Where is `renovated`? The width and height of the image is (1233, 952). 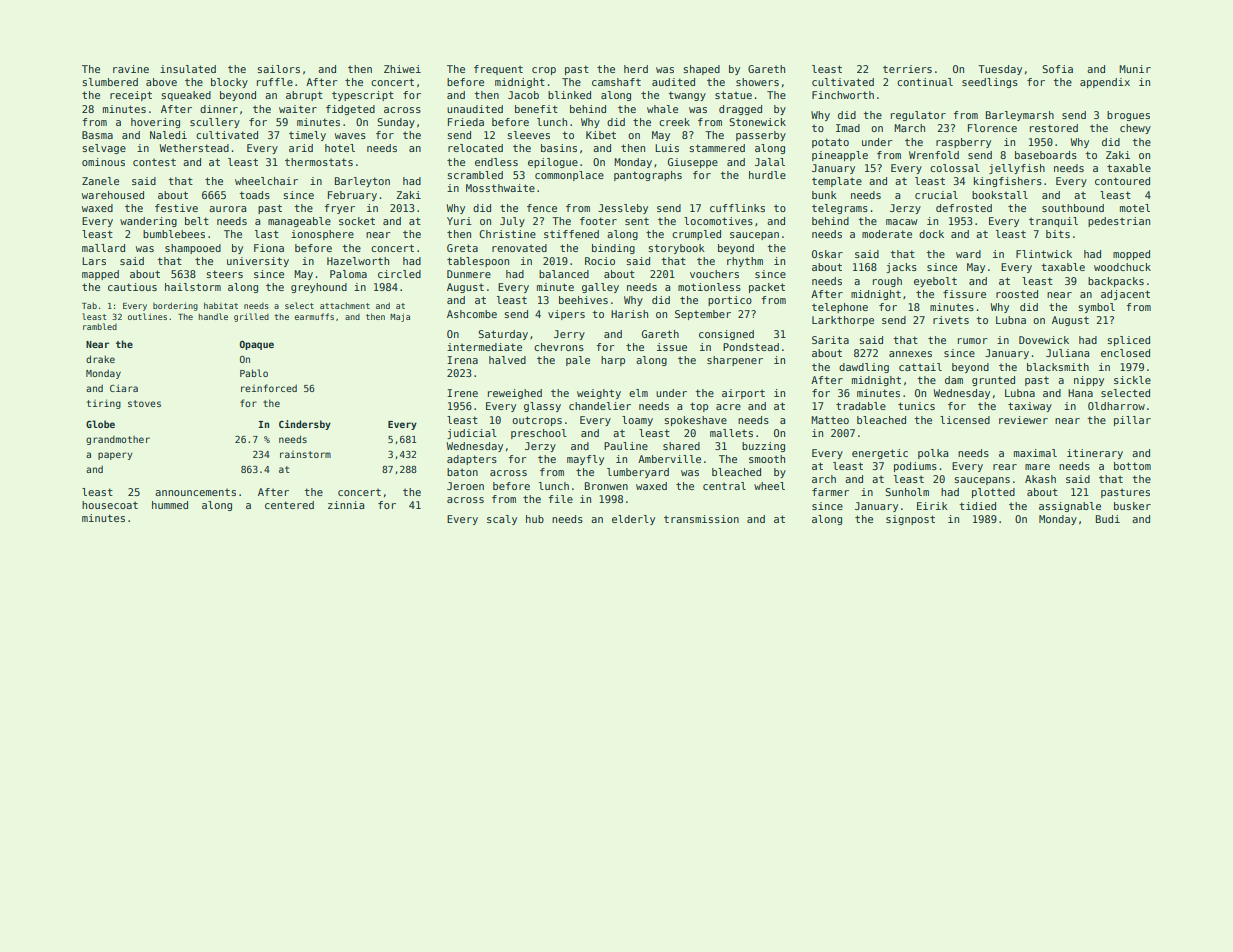
renovated is located at coordinates (519, 248).
